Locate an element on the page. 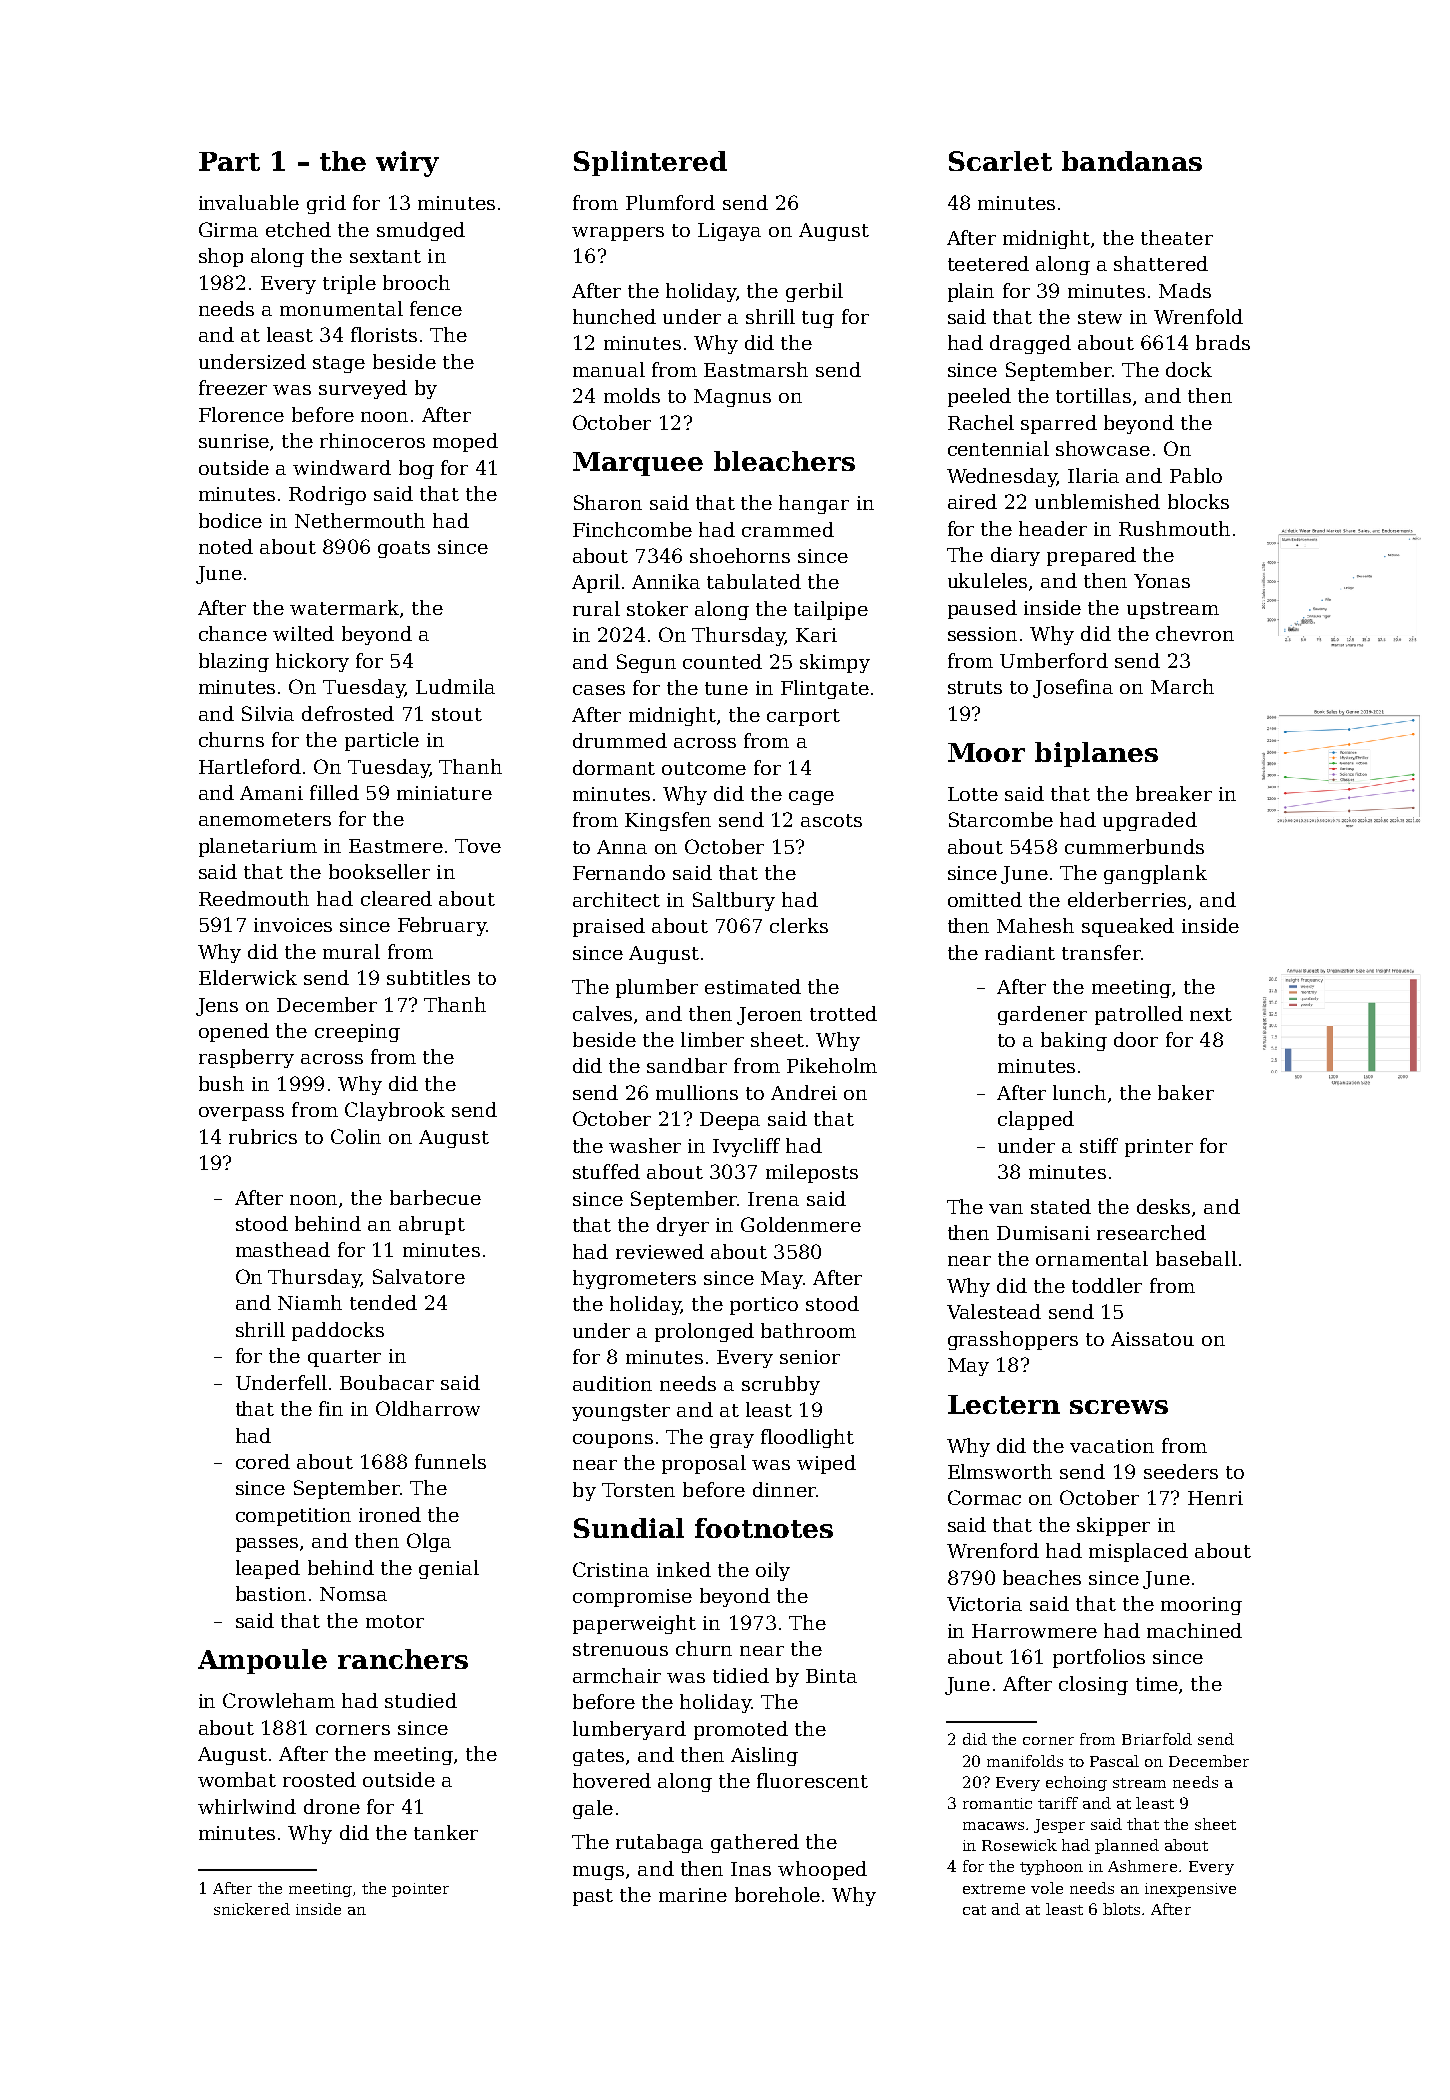 The width and height of the document is (1450, 2100). molds is located at coordinates (632, 395).
